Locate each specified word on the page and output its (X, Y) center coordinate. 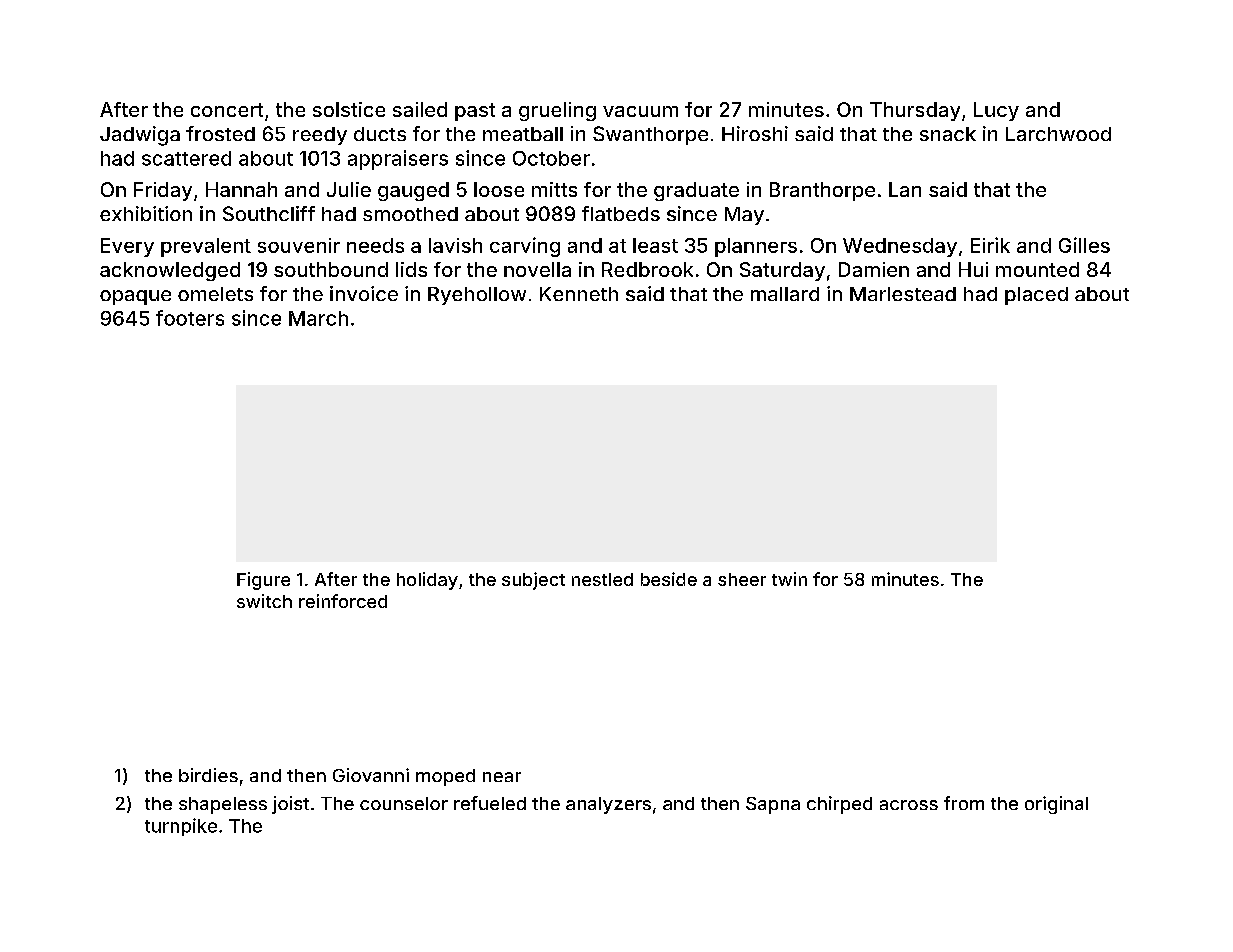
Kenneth (579, 294)
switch (264, 601)
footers (190, 318)
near (502, 777)
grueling (557, 111)
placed (1036, 296)
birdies (208, 775)
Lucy (996, 111)
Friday (163, 191)
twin (789, 579)
